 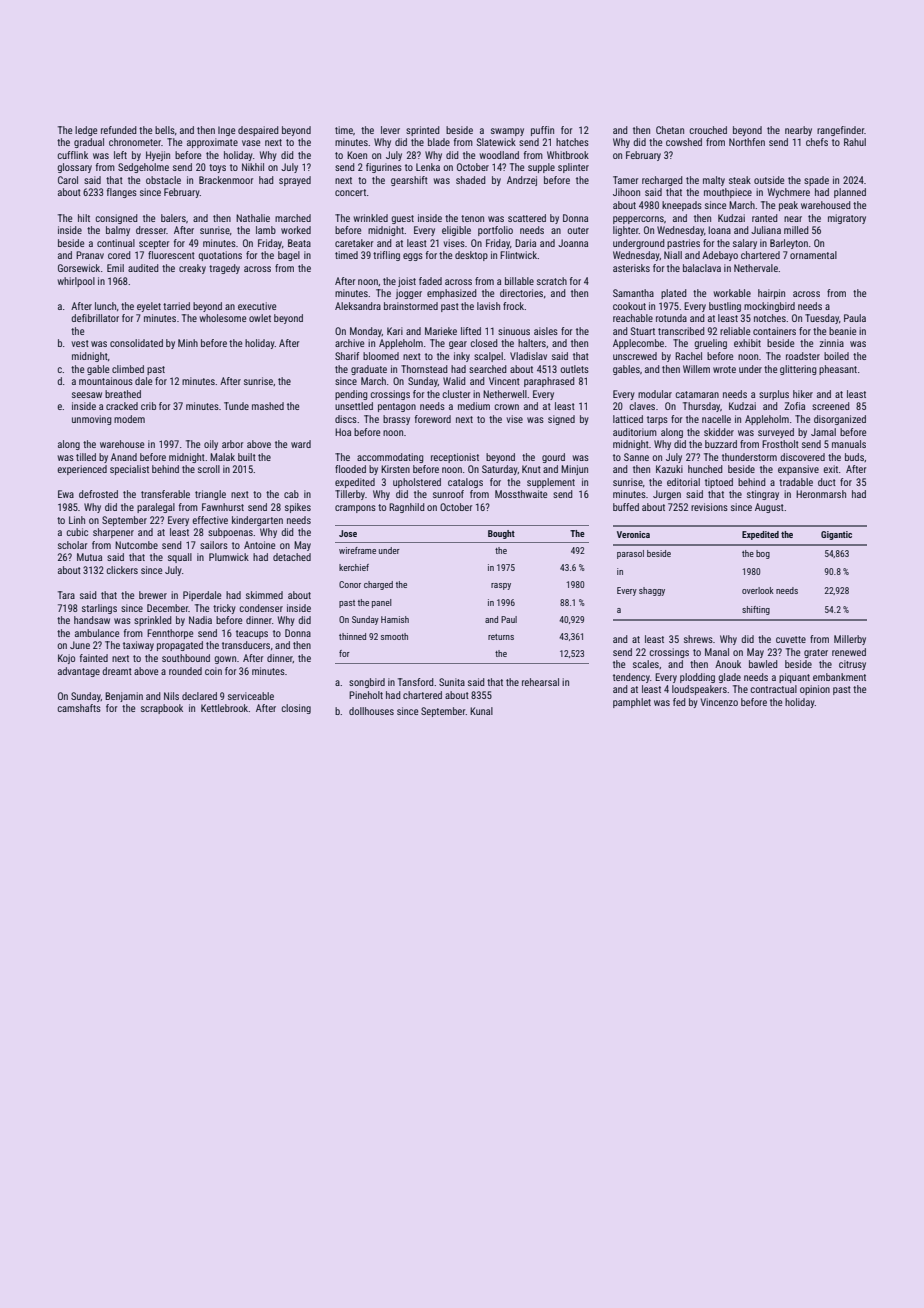 I want to click on aisles, so click(x=546, y=331).
